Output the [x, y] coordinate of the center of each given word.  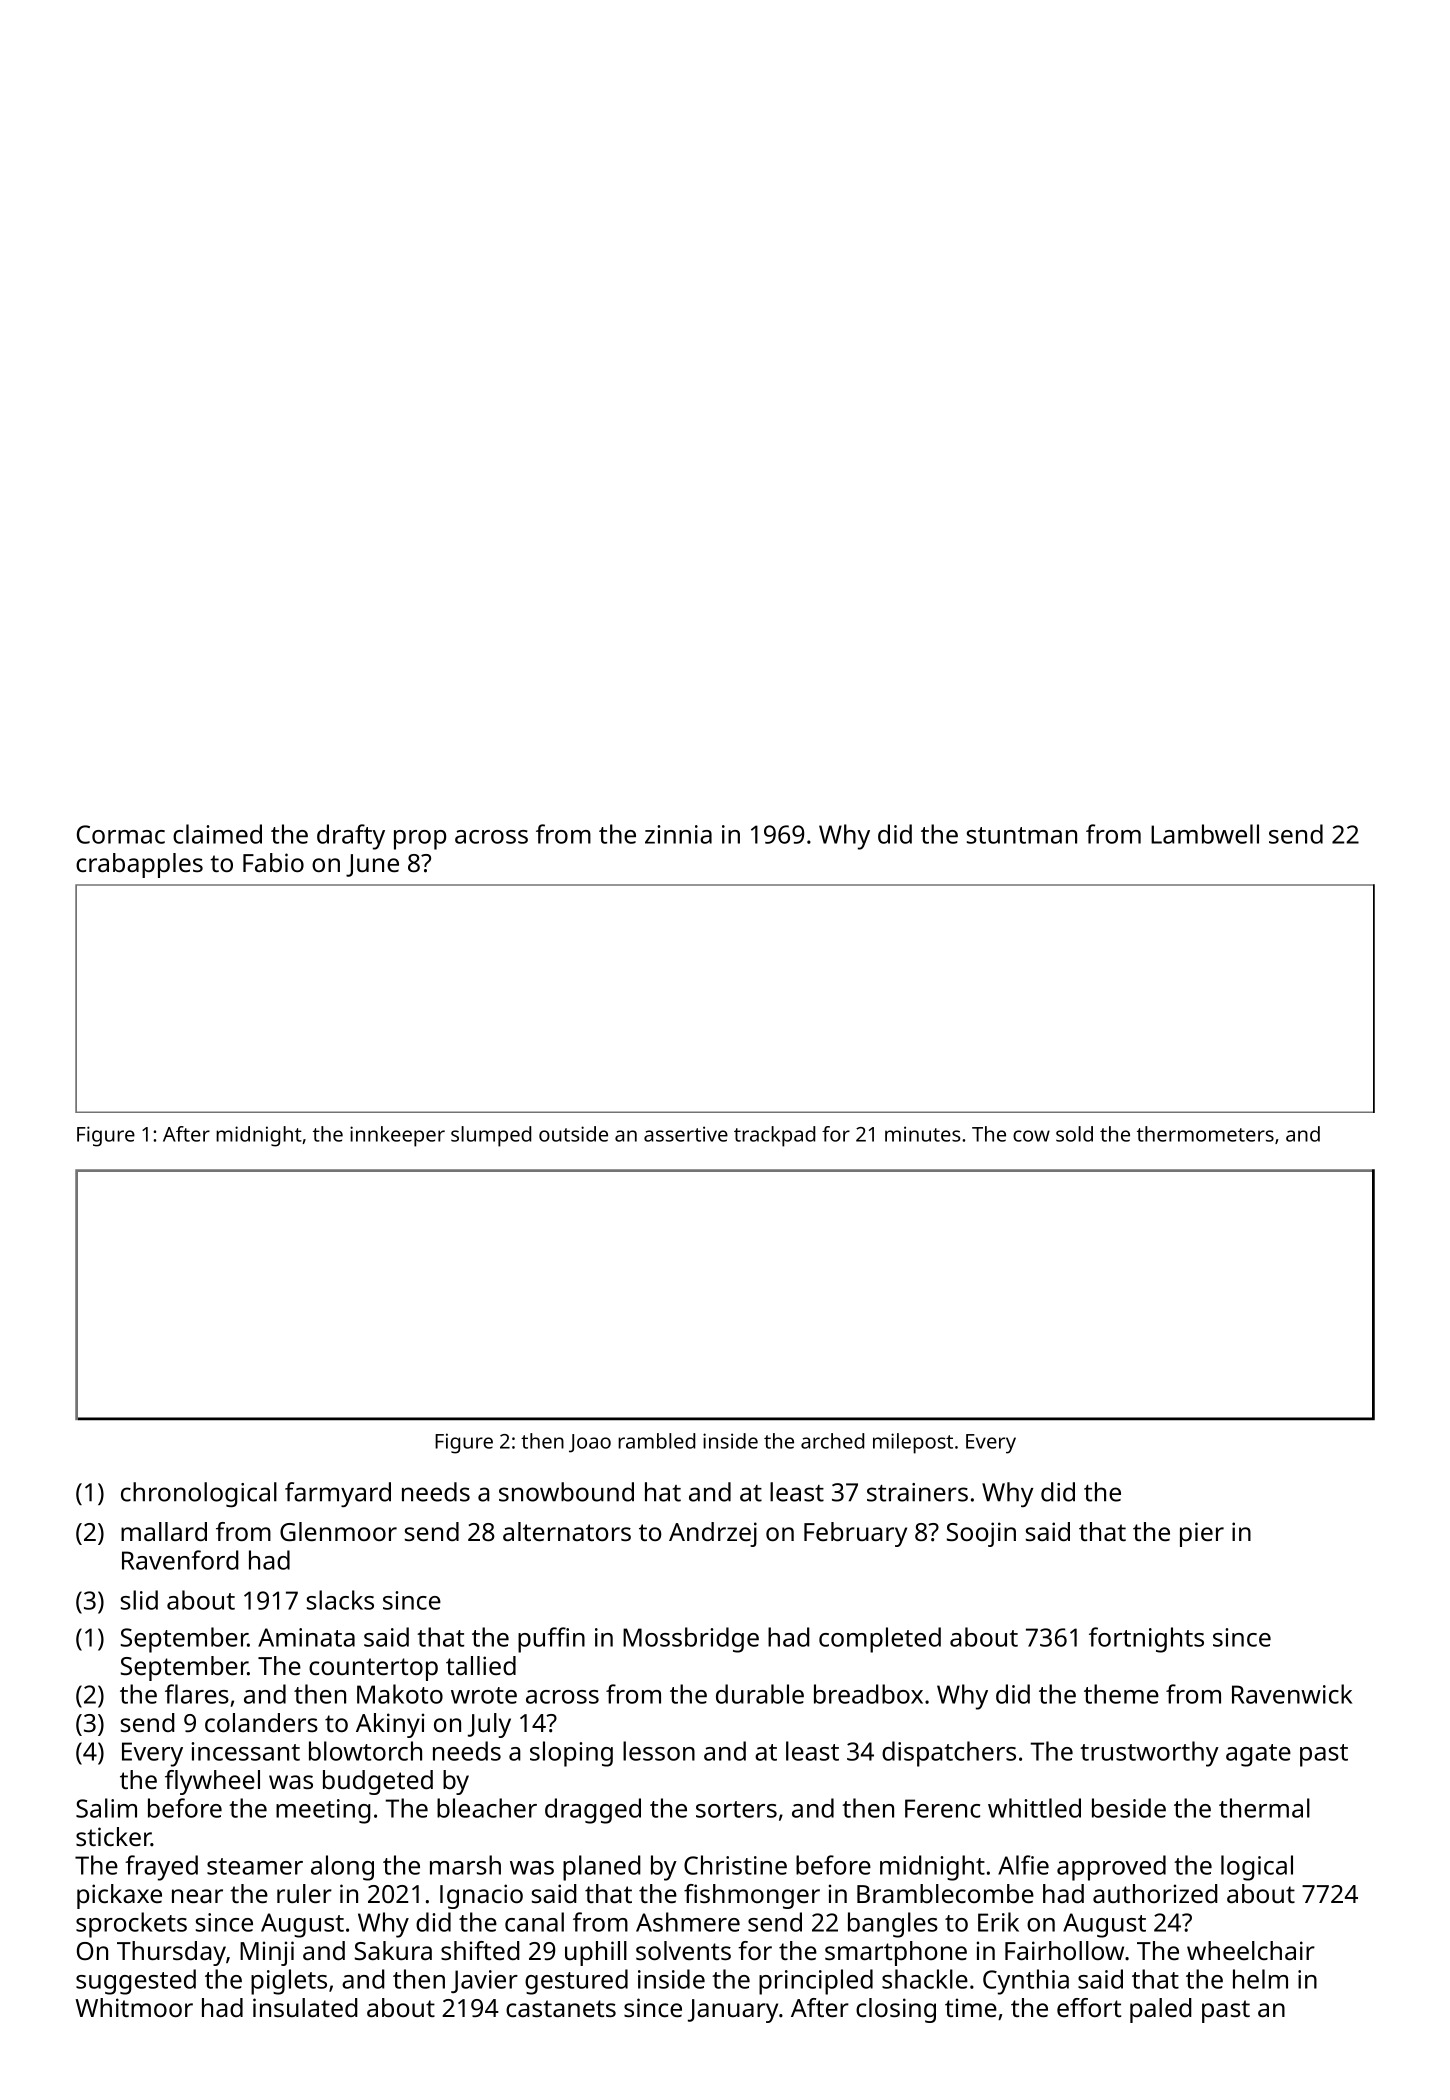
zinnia [678, 834]
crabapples [139, 865]
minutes [923, 1134]
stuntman [1022, 835]
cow [1031, 1136]
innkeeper [397, 1136]
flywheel [212, 1782]
